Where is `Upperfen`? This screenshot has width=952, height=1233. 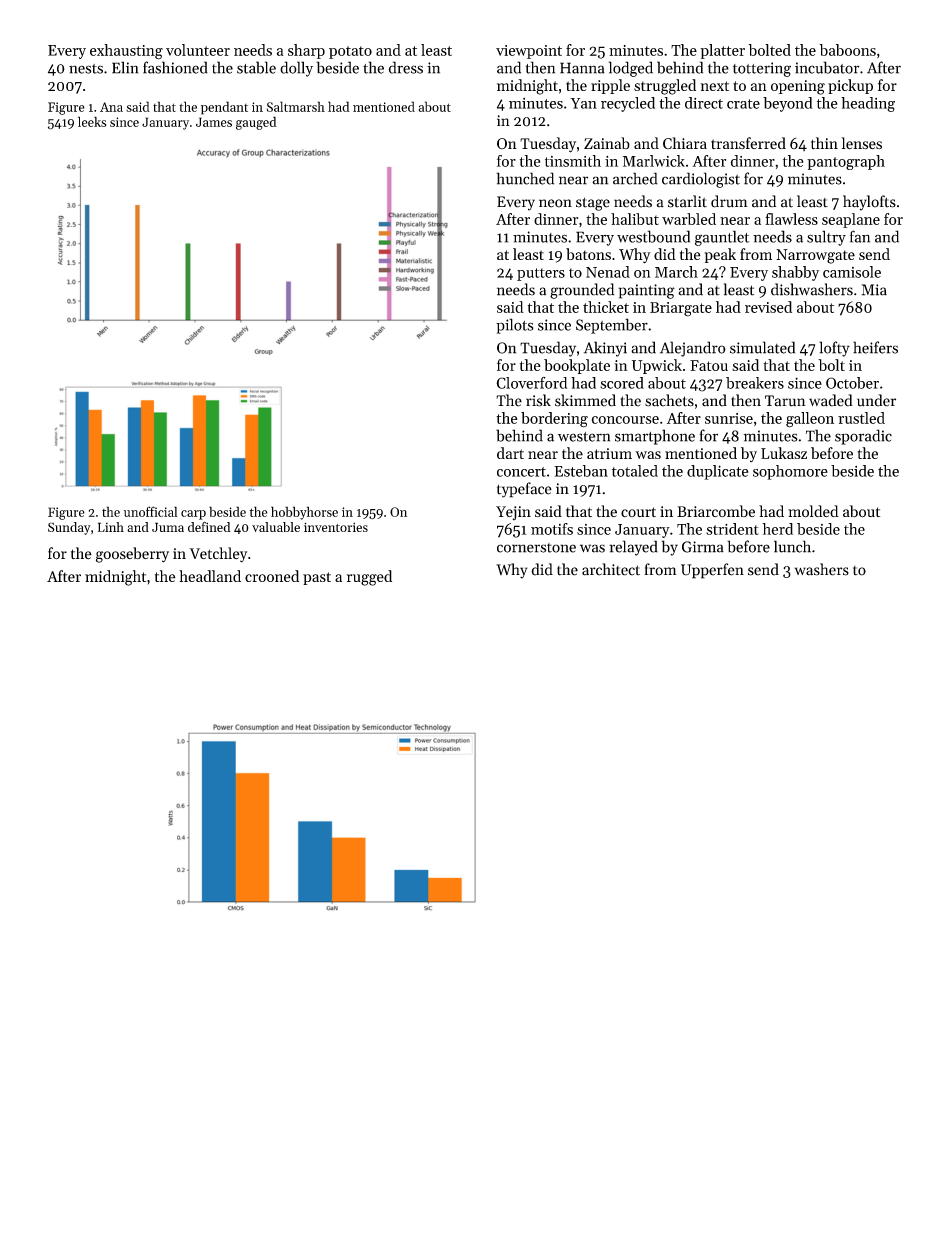 Upperfen is located at coordinates (712, 571).
